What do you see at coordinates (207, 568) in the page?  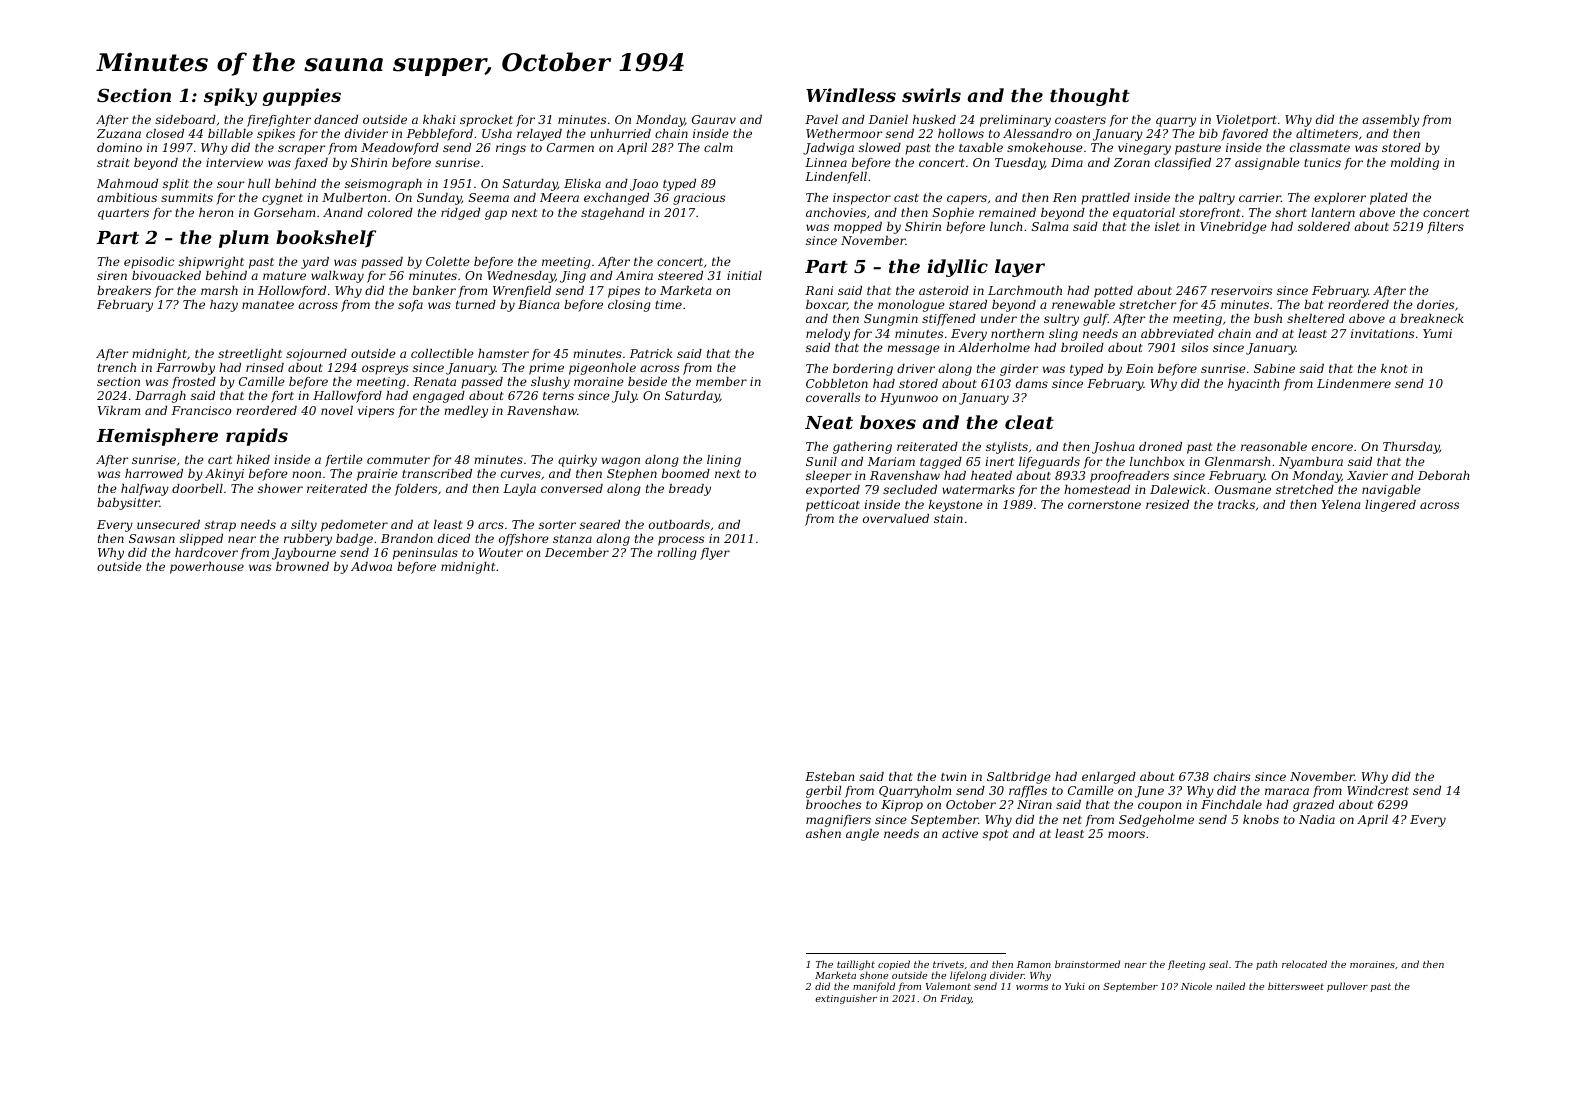 I see `powerhouse` at bounding box center [207, 568].
